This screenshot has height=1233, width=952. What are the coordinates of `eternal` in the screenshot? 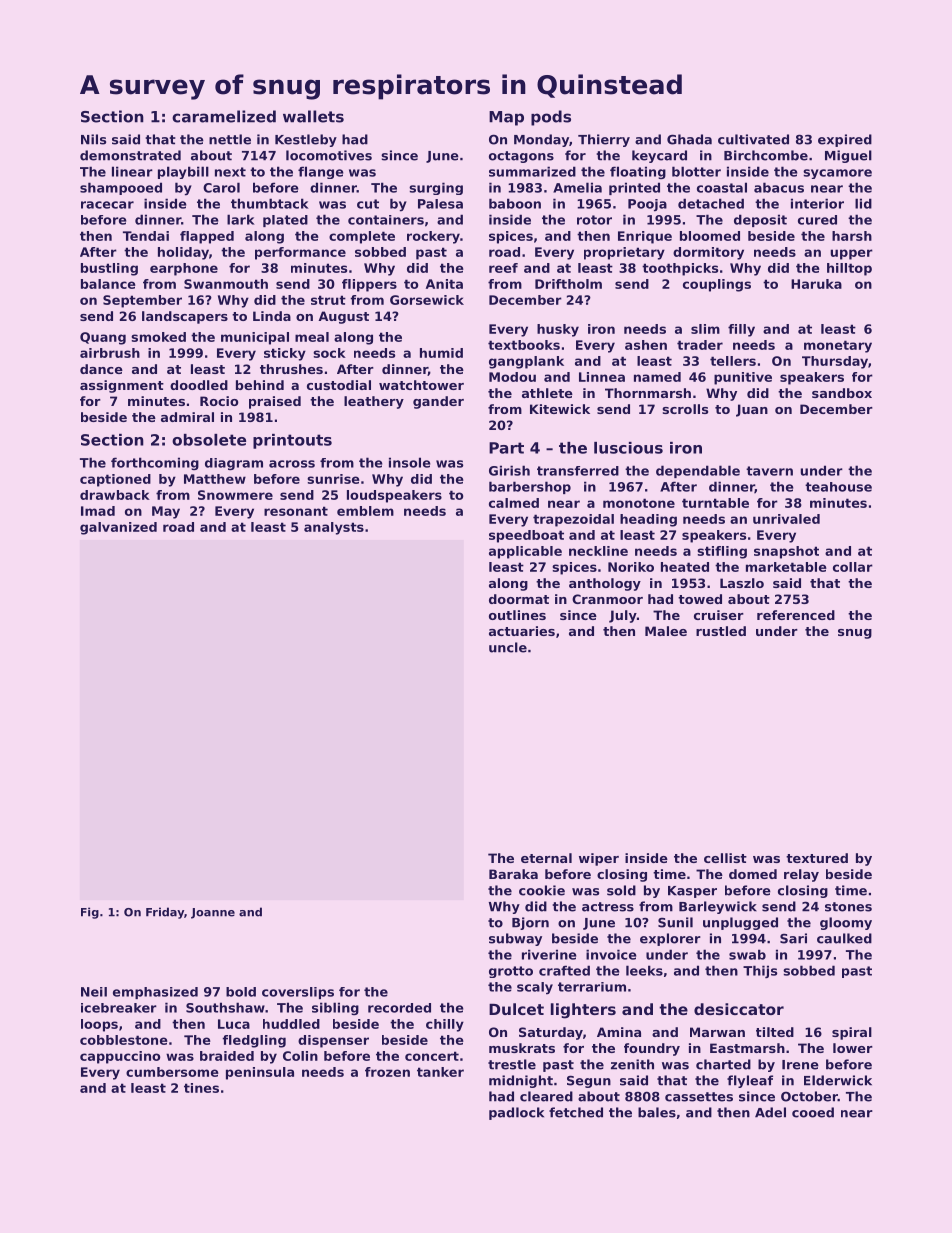 It's located at (546, 858).
